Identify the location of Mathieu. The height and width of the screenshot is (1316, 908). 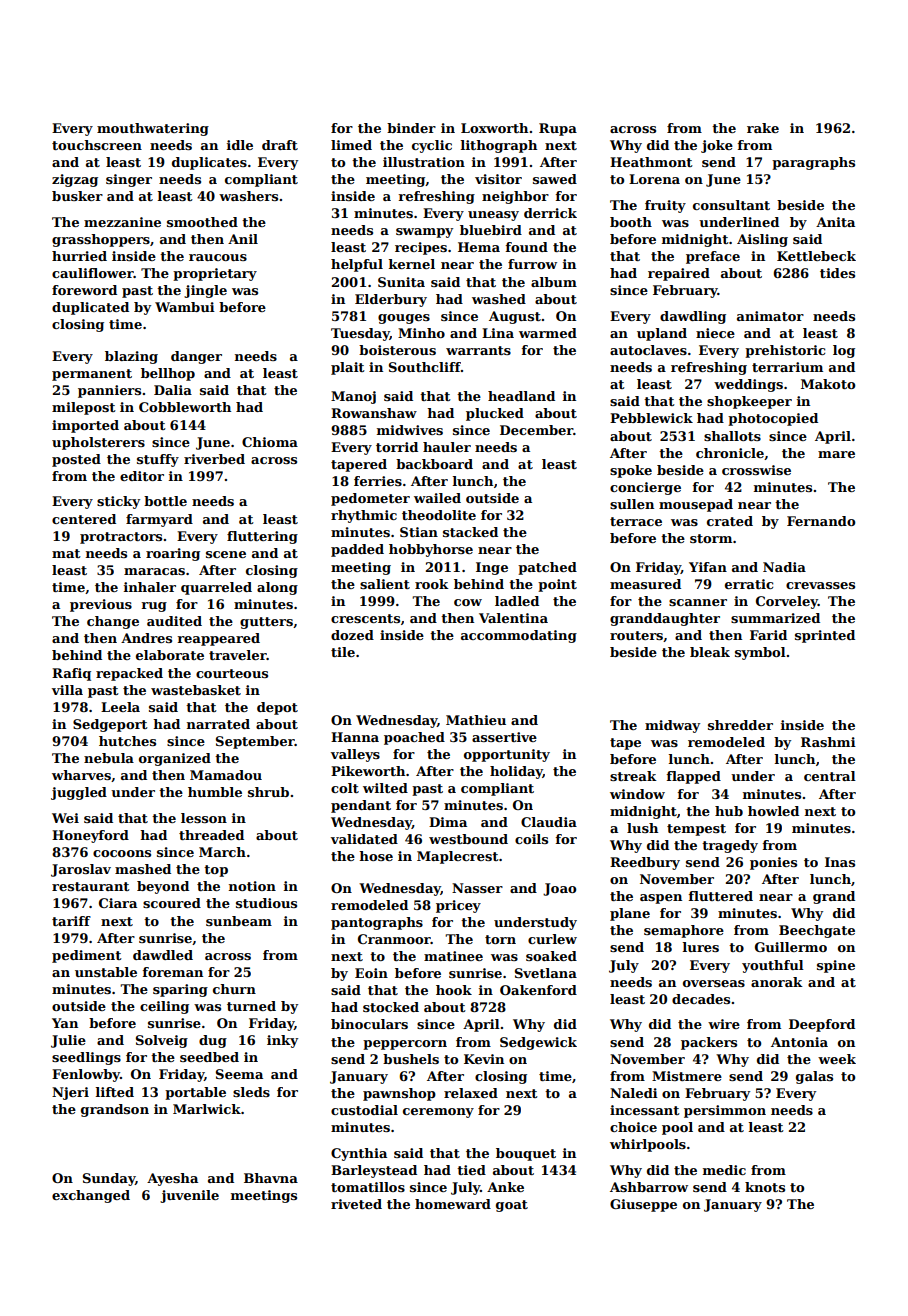
(476, 720).
